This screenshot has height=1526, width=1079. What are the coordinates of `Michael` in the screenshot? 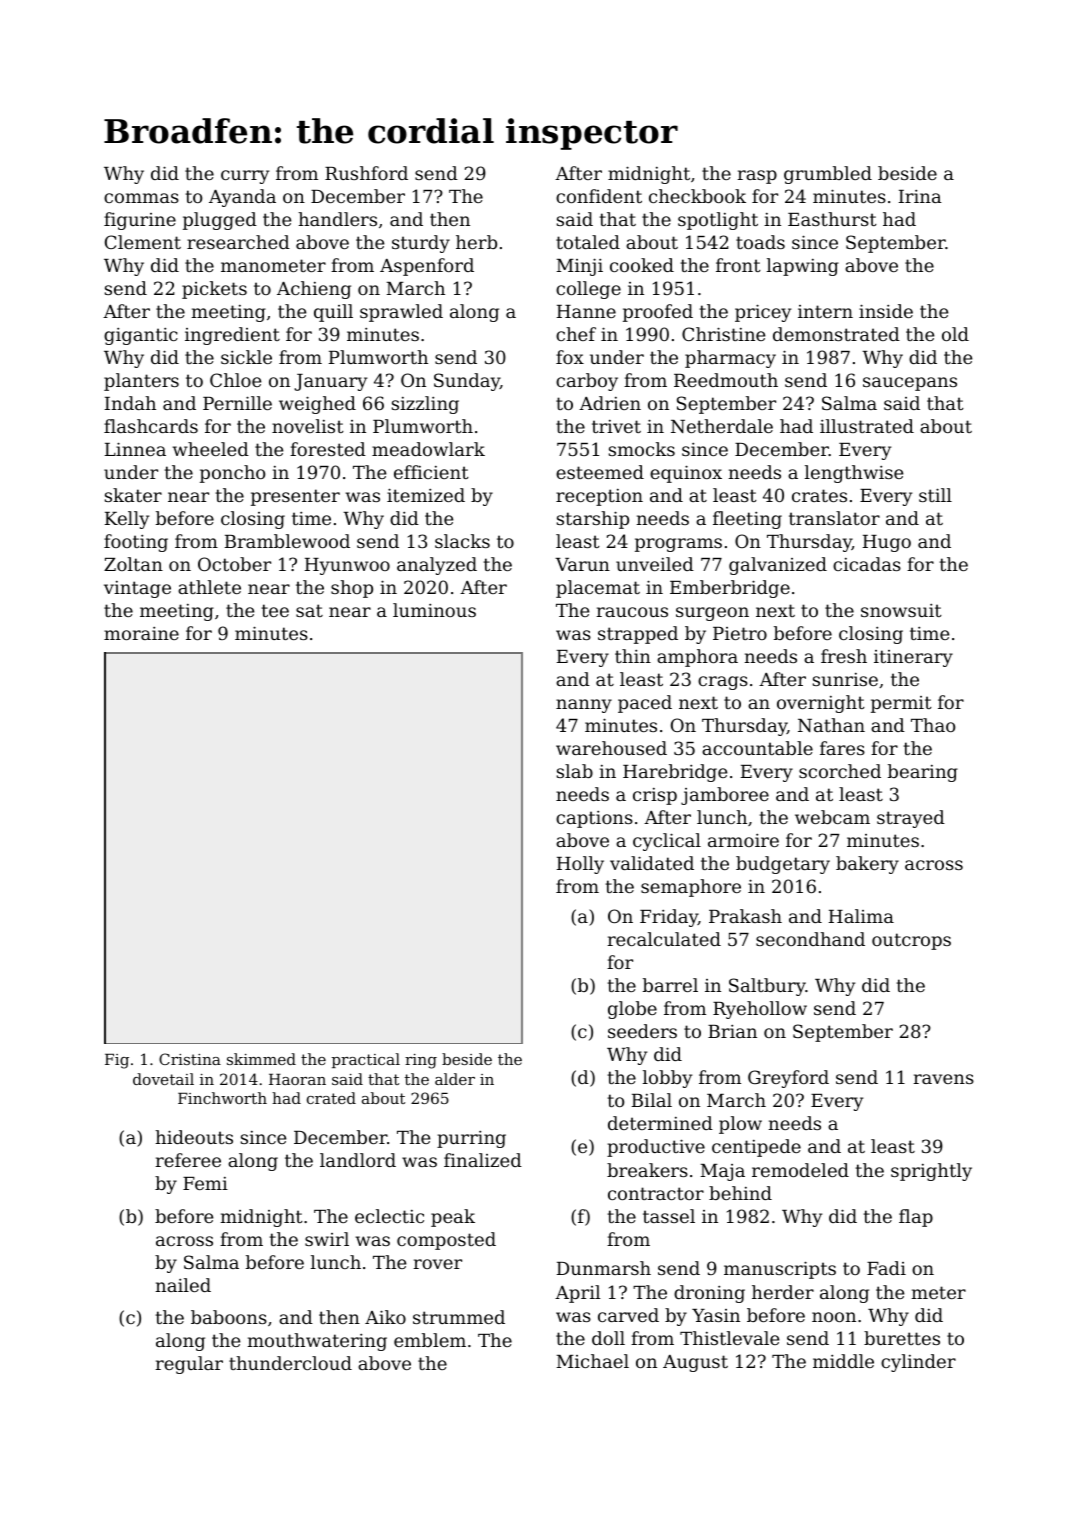 It's located at (592, 1361).
